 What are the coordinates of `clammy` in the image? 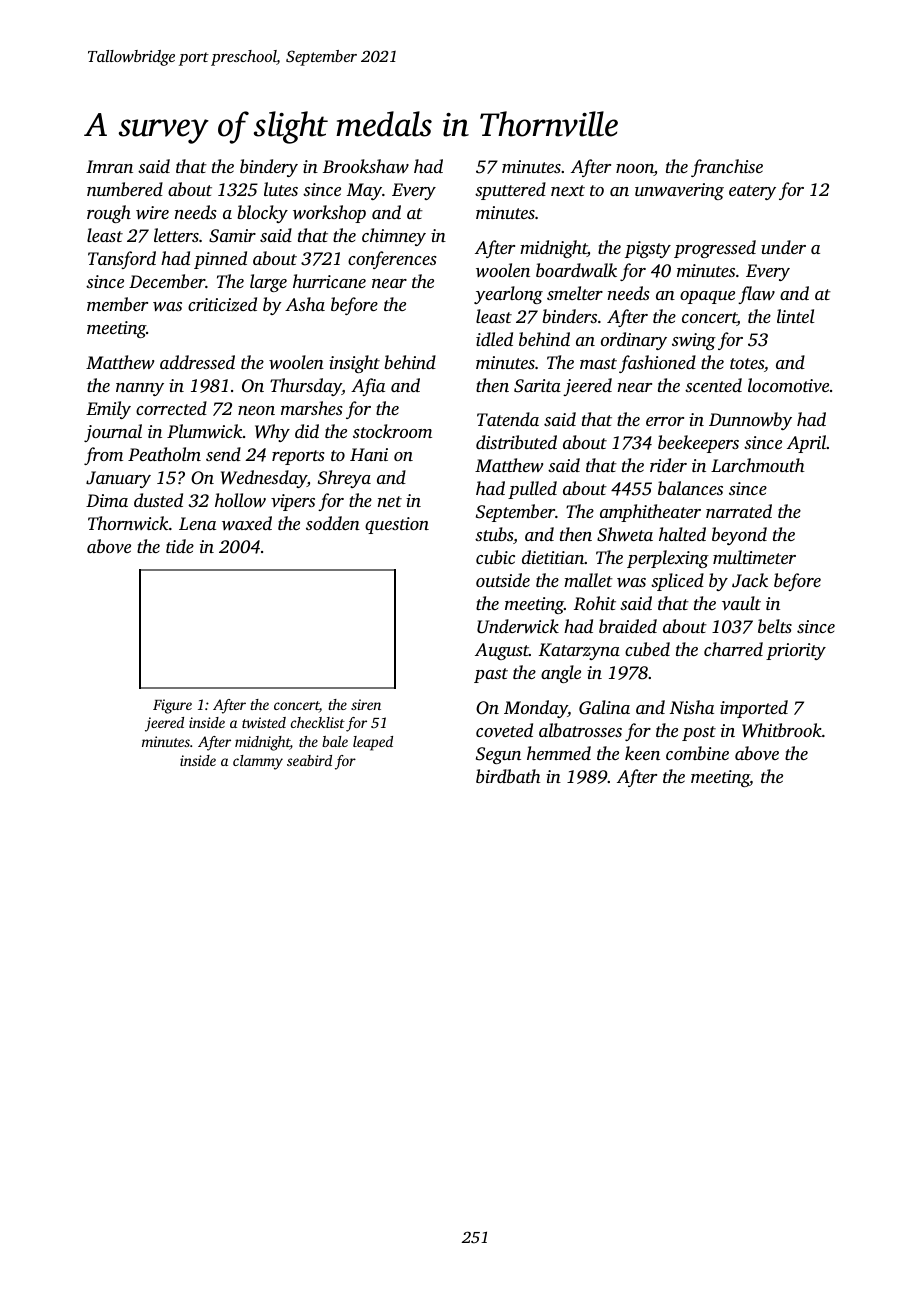 It's located at (258, 762).
